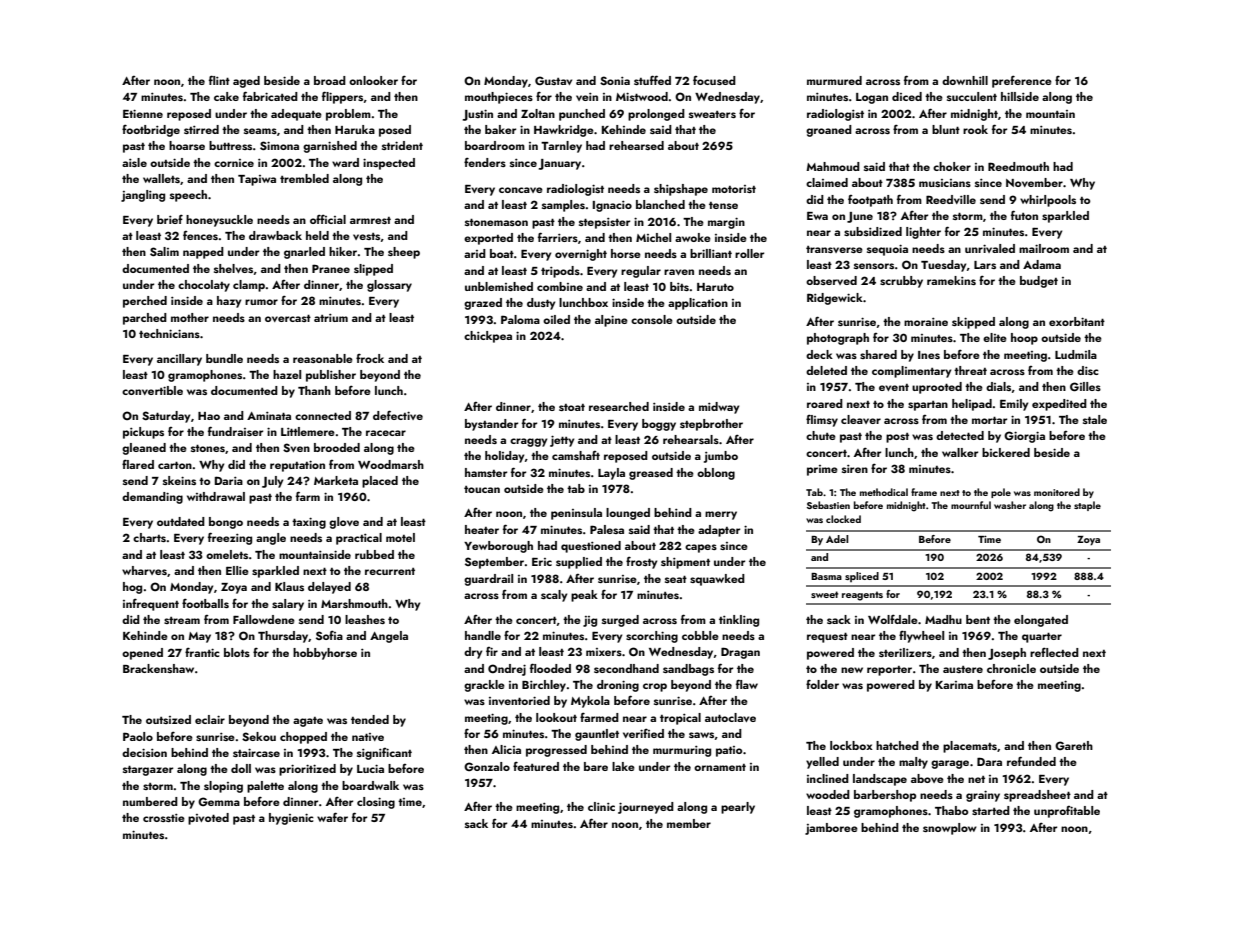  Describe the element at coordinates (1018, 166) in the screenshot. I see `Reedmouth` at that location.
